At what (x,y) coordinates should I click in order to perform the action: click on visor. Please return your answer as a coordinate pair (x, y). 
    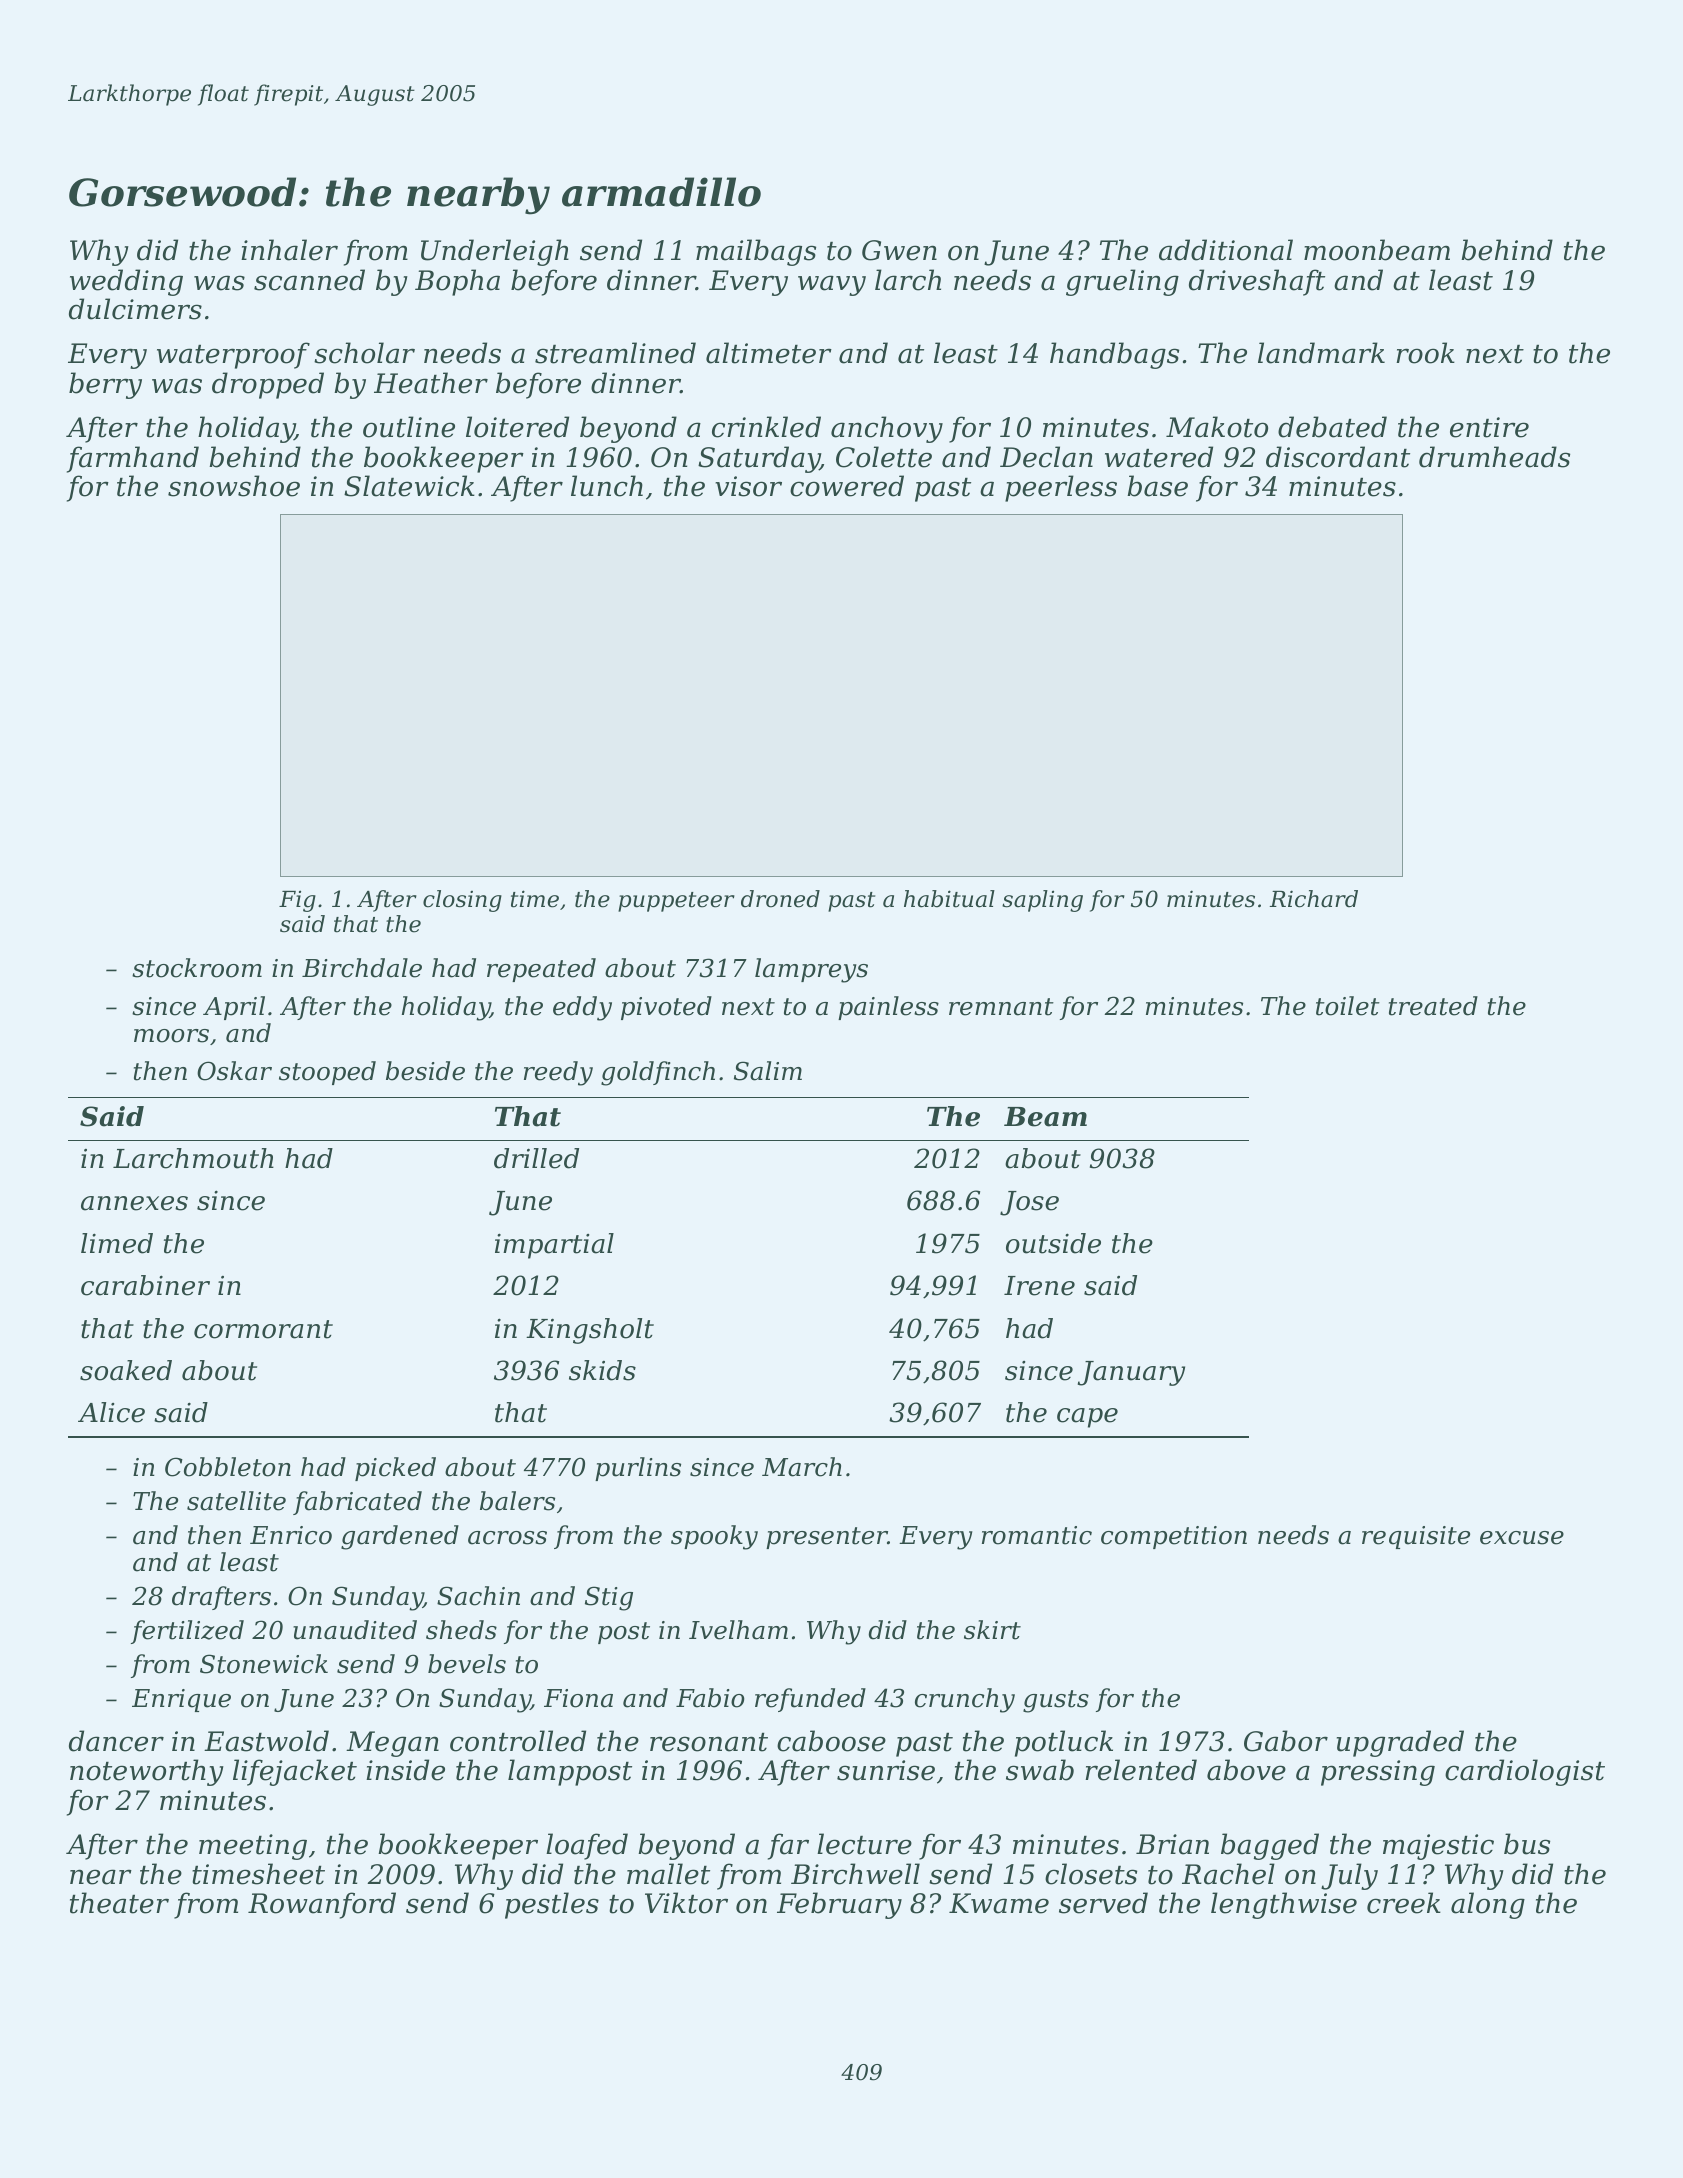
    Looking at the image, I should click on (748, 486).
